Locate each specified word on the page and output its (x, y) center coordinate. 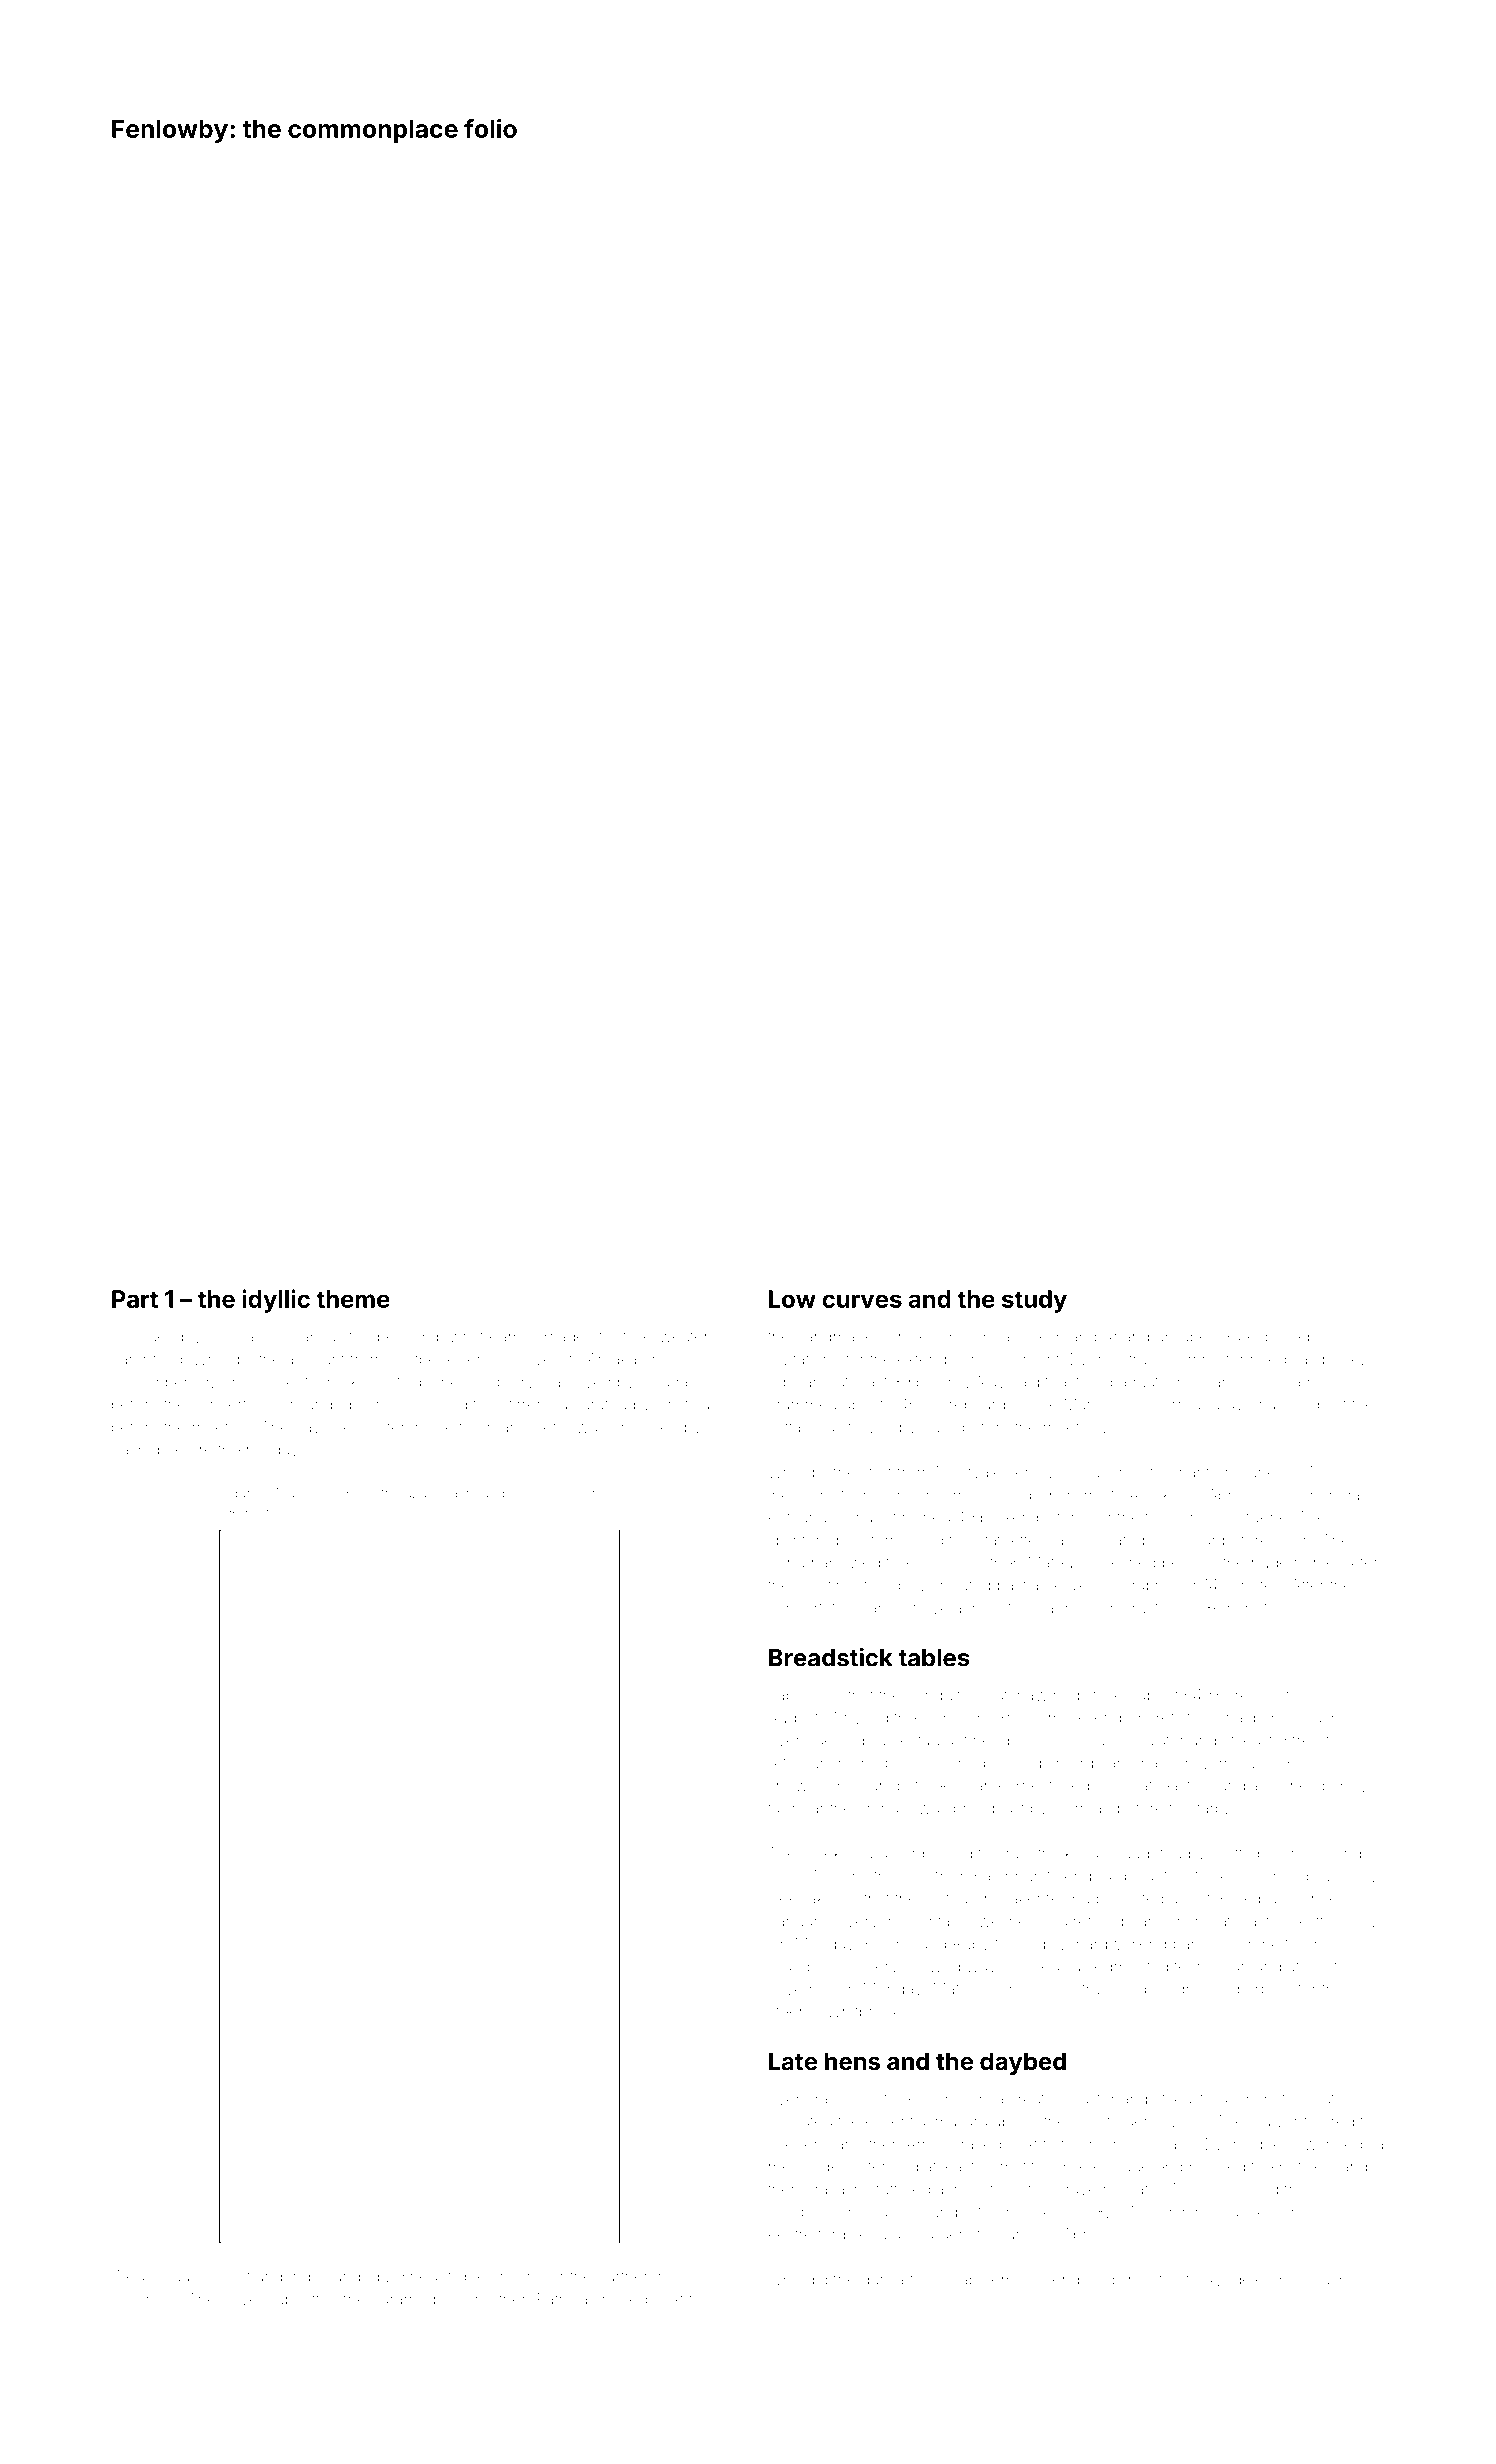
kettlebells (1335, 1921)
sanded (353, 2276)
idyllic (276, 1301)
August (793, 1719)
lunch (828, 1763)
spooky (1340, 1362)
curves (862, 1301)
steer (786, 2012)
